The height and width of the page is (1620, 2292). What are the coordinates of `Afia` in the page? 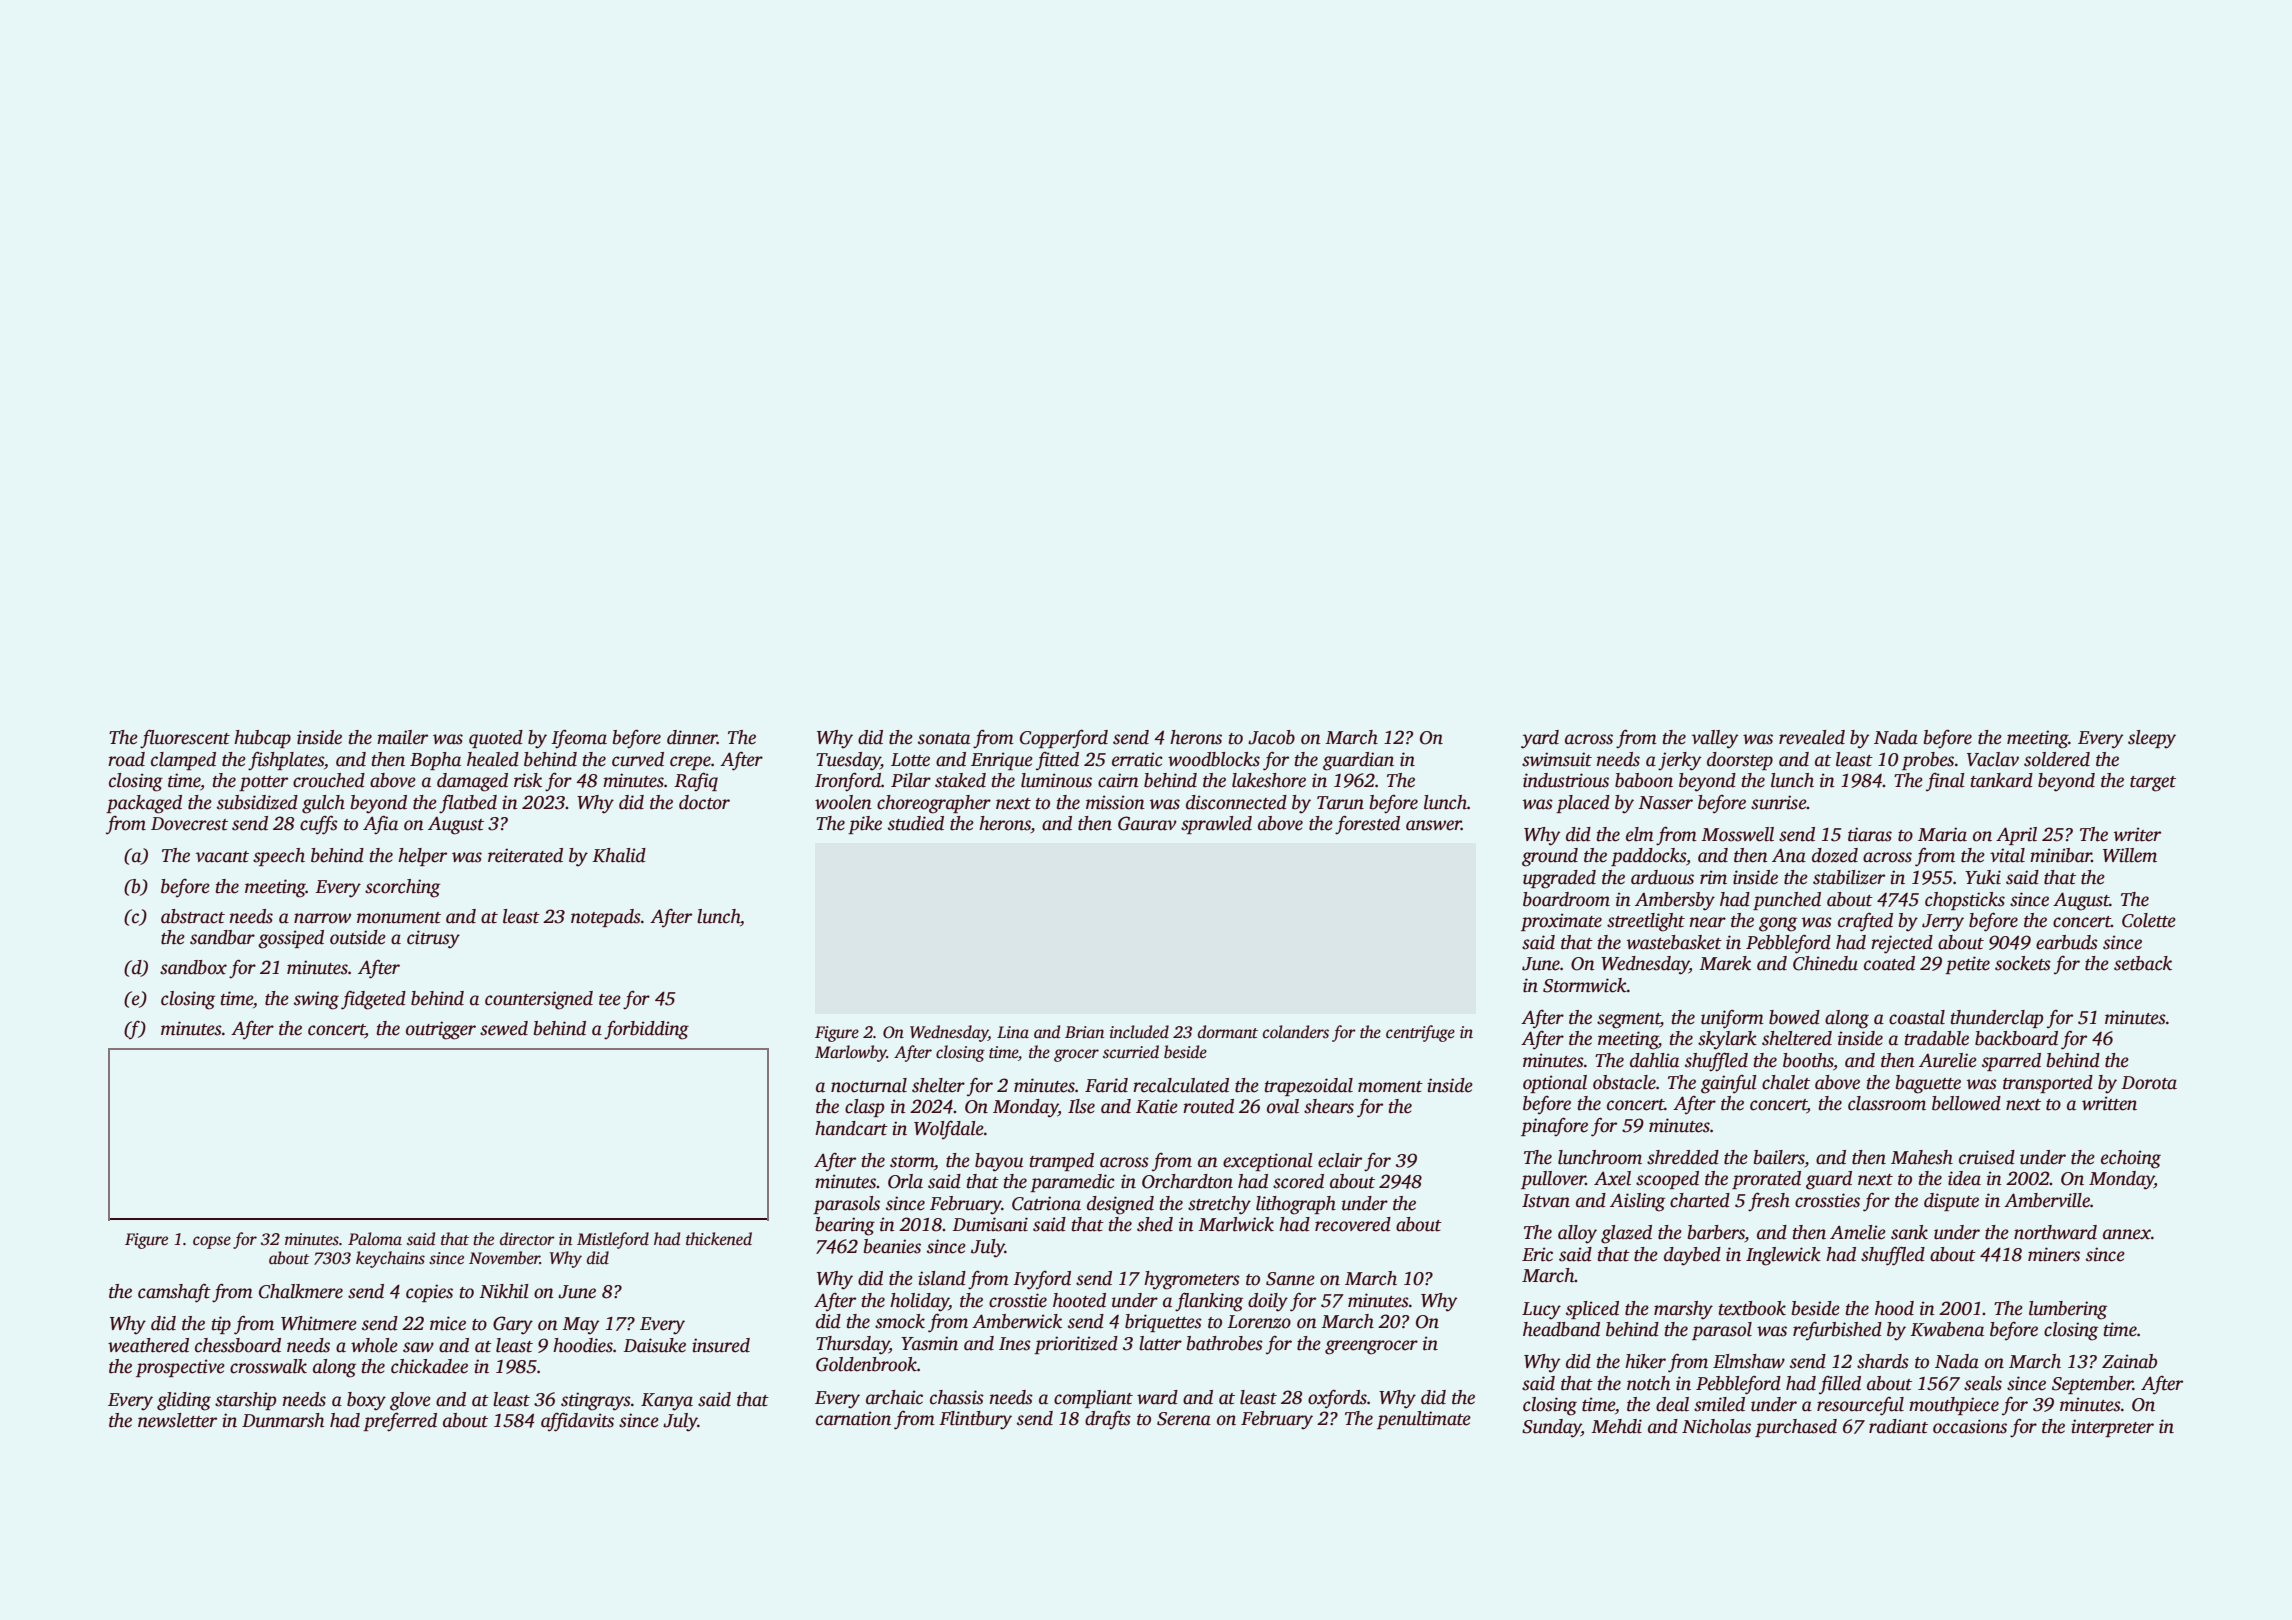 It's located at (380, 825).
